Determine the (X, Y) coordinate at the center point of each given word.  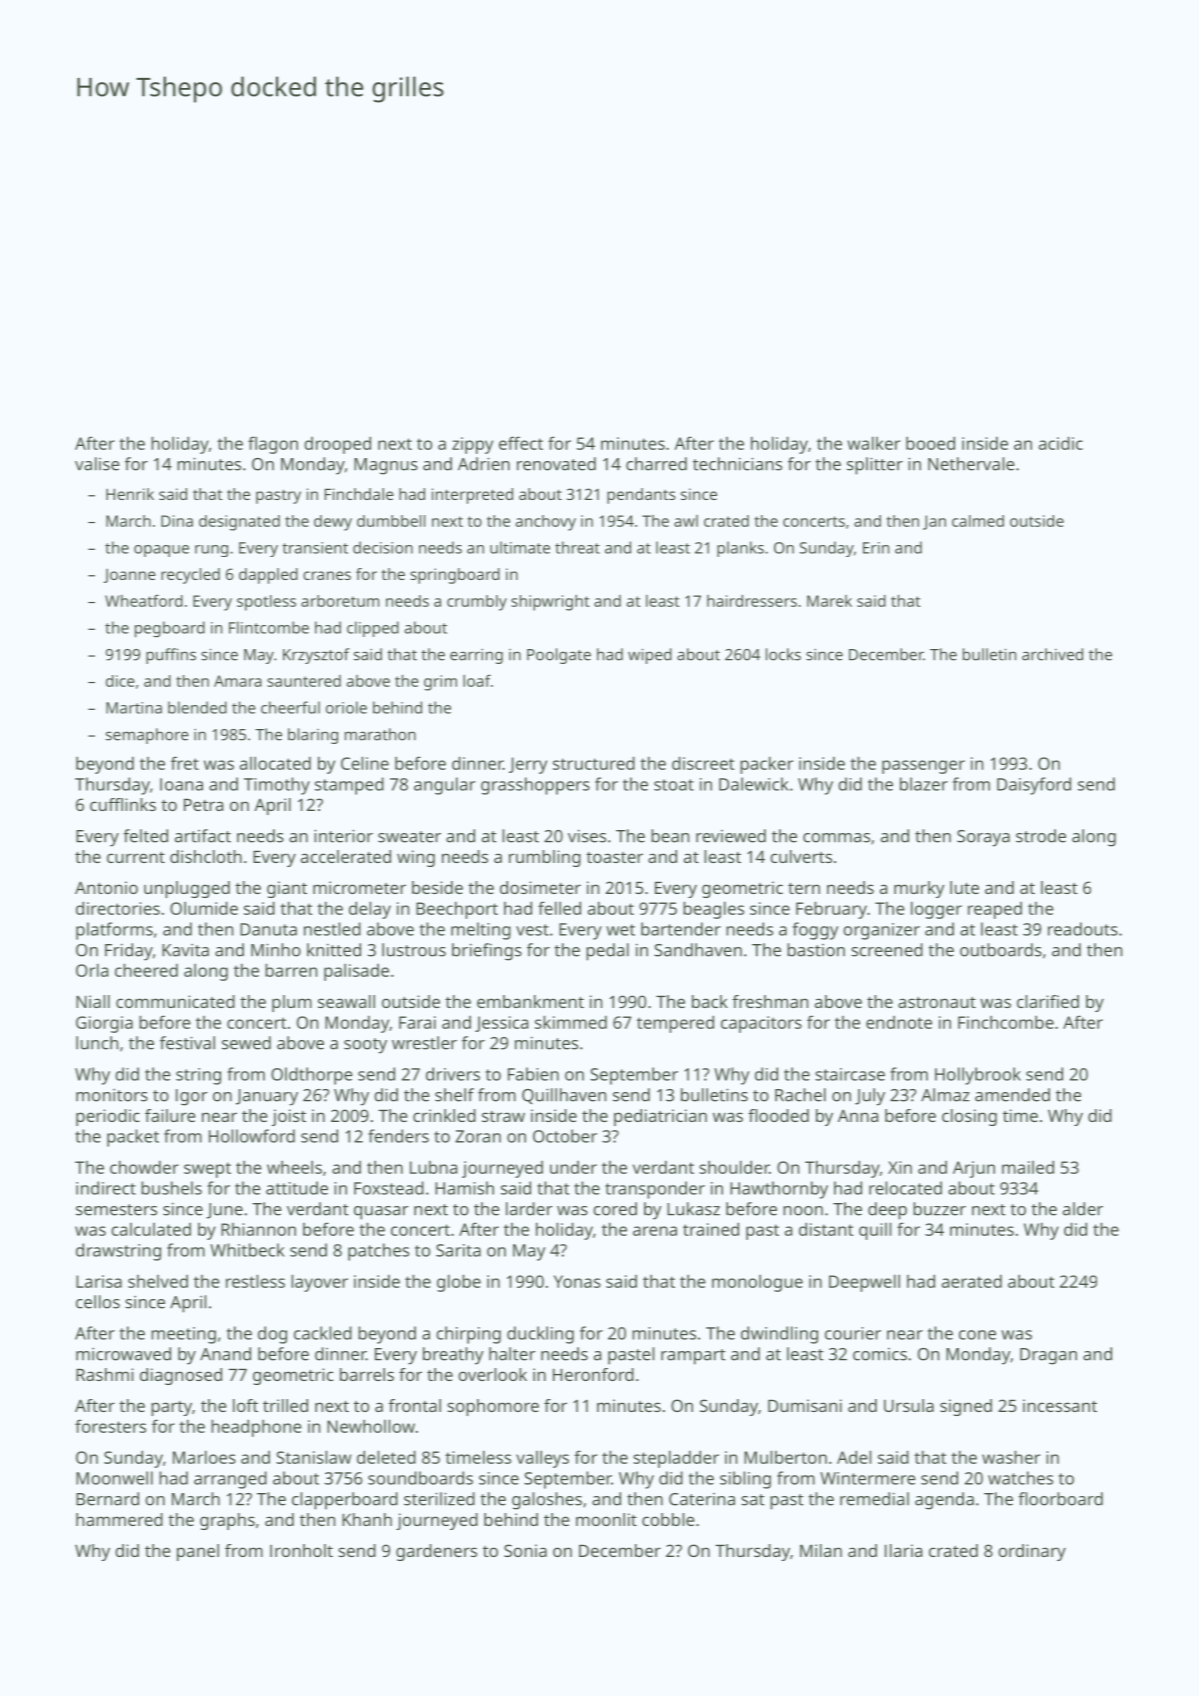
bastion (816, 950)
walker (873, 443)
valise (97, 464)
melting (481, 931)
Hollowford (252, 1136)
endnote (899, 1022)
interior (343, 836)
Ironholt (301, 1550)
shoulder (734, 1167)
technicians (737, 464)
